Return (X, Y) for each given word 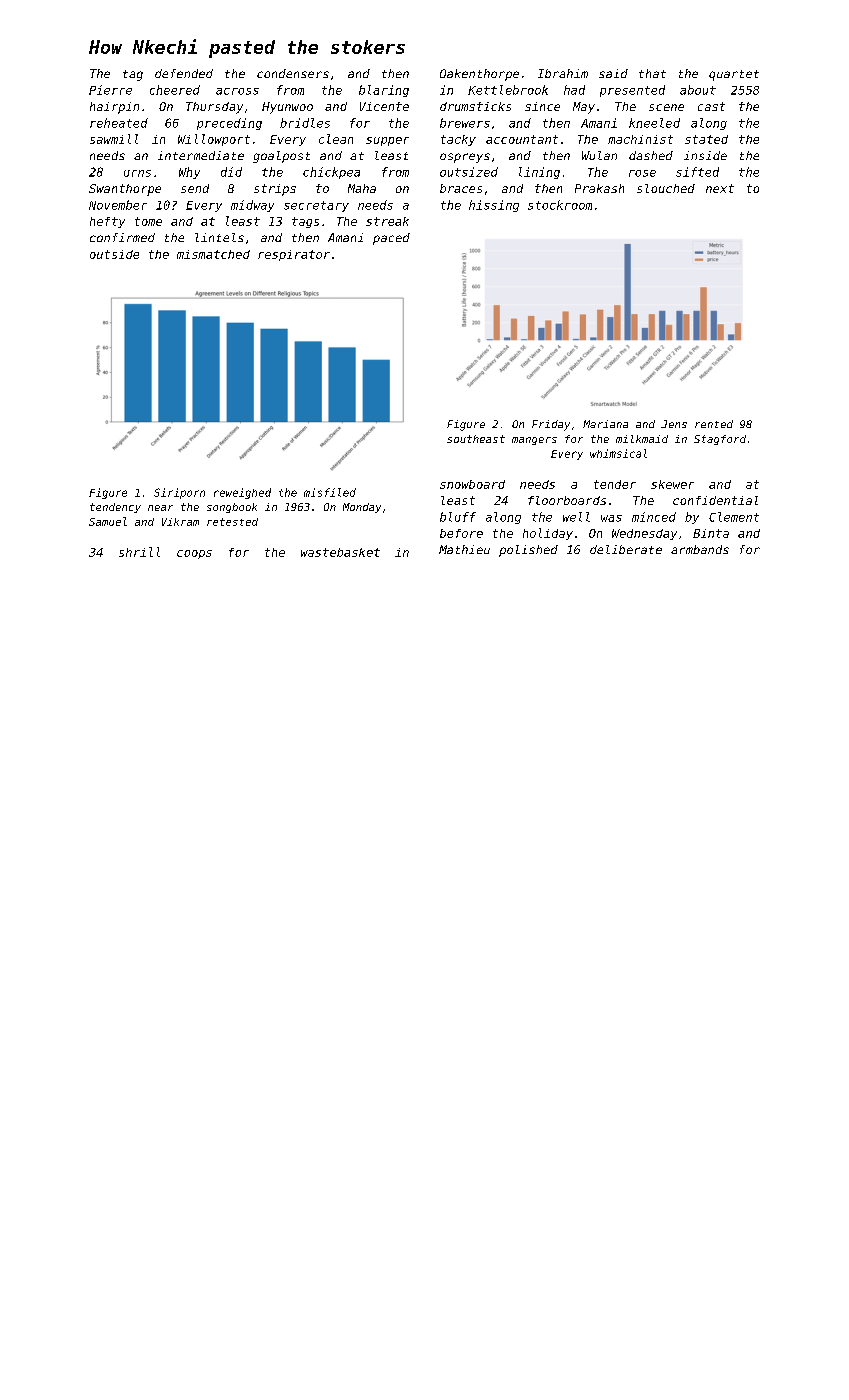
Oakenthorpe (479, 75)
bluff (458, 517)
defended (184, 73)
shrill (139, 552)
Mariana (605, 424)
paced (391, 239)
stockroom (560, 205)
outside (114, 254)
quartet (734, 75)
